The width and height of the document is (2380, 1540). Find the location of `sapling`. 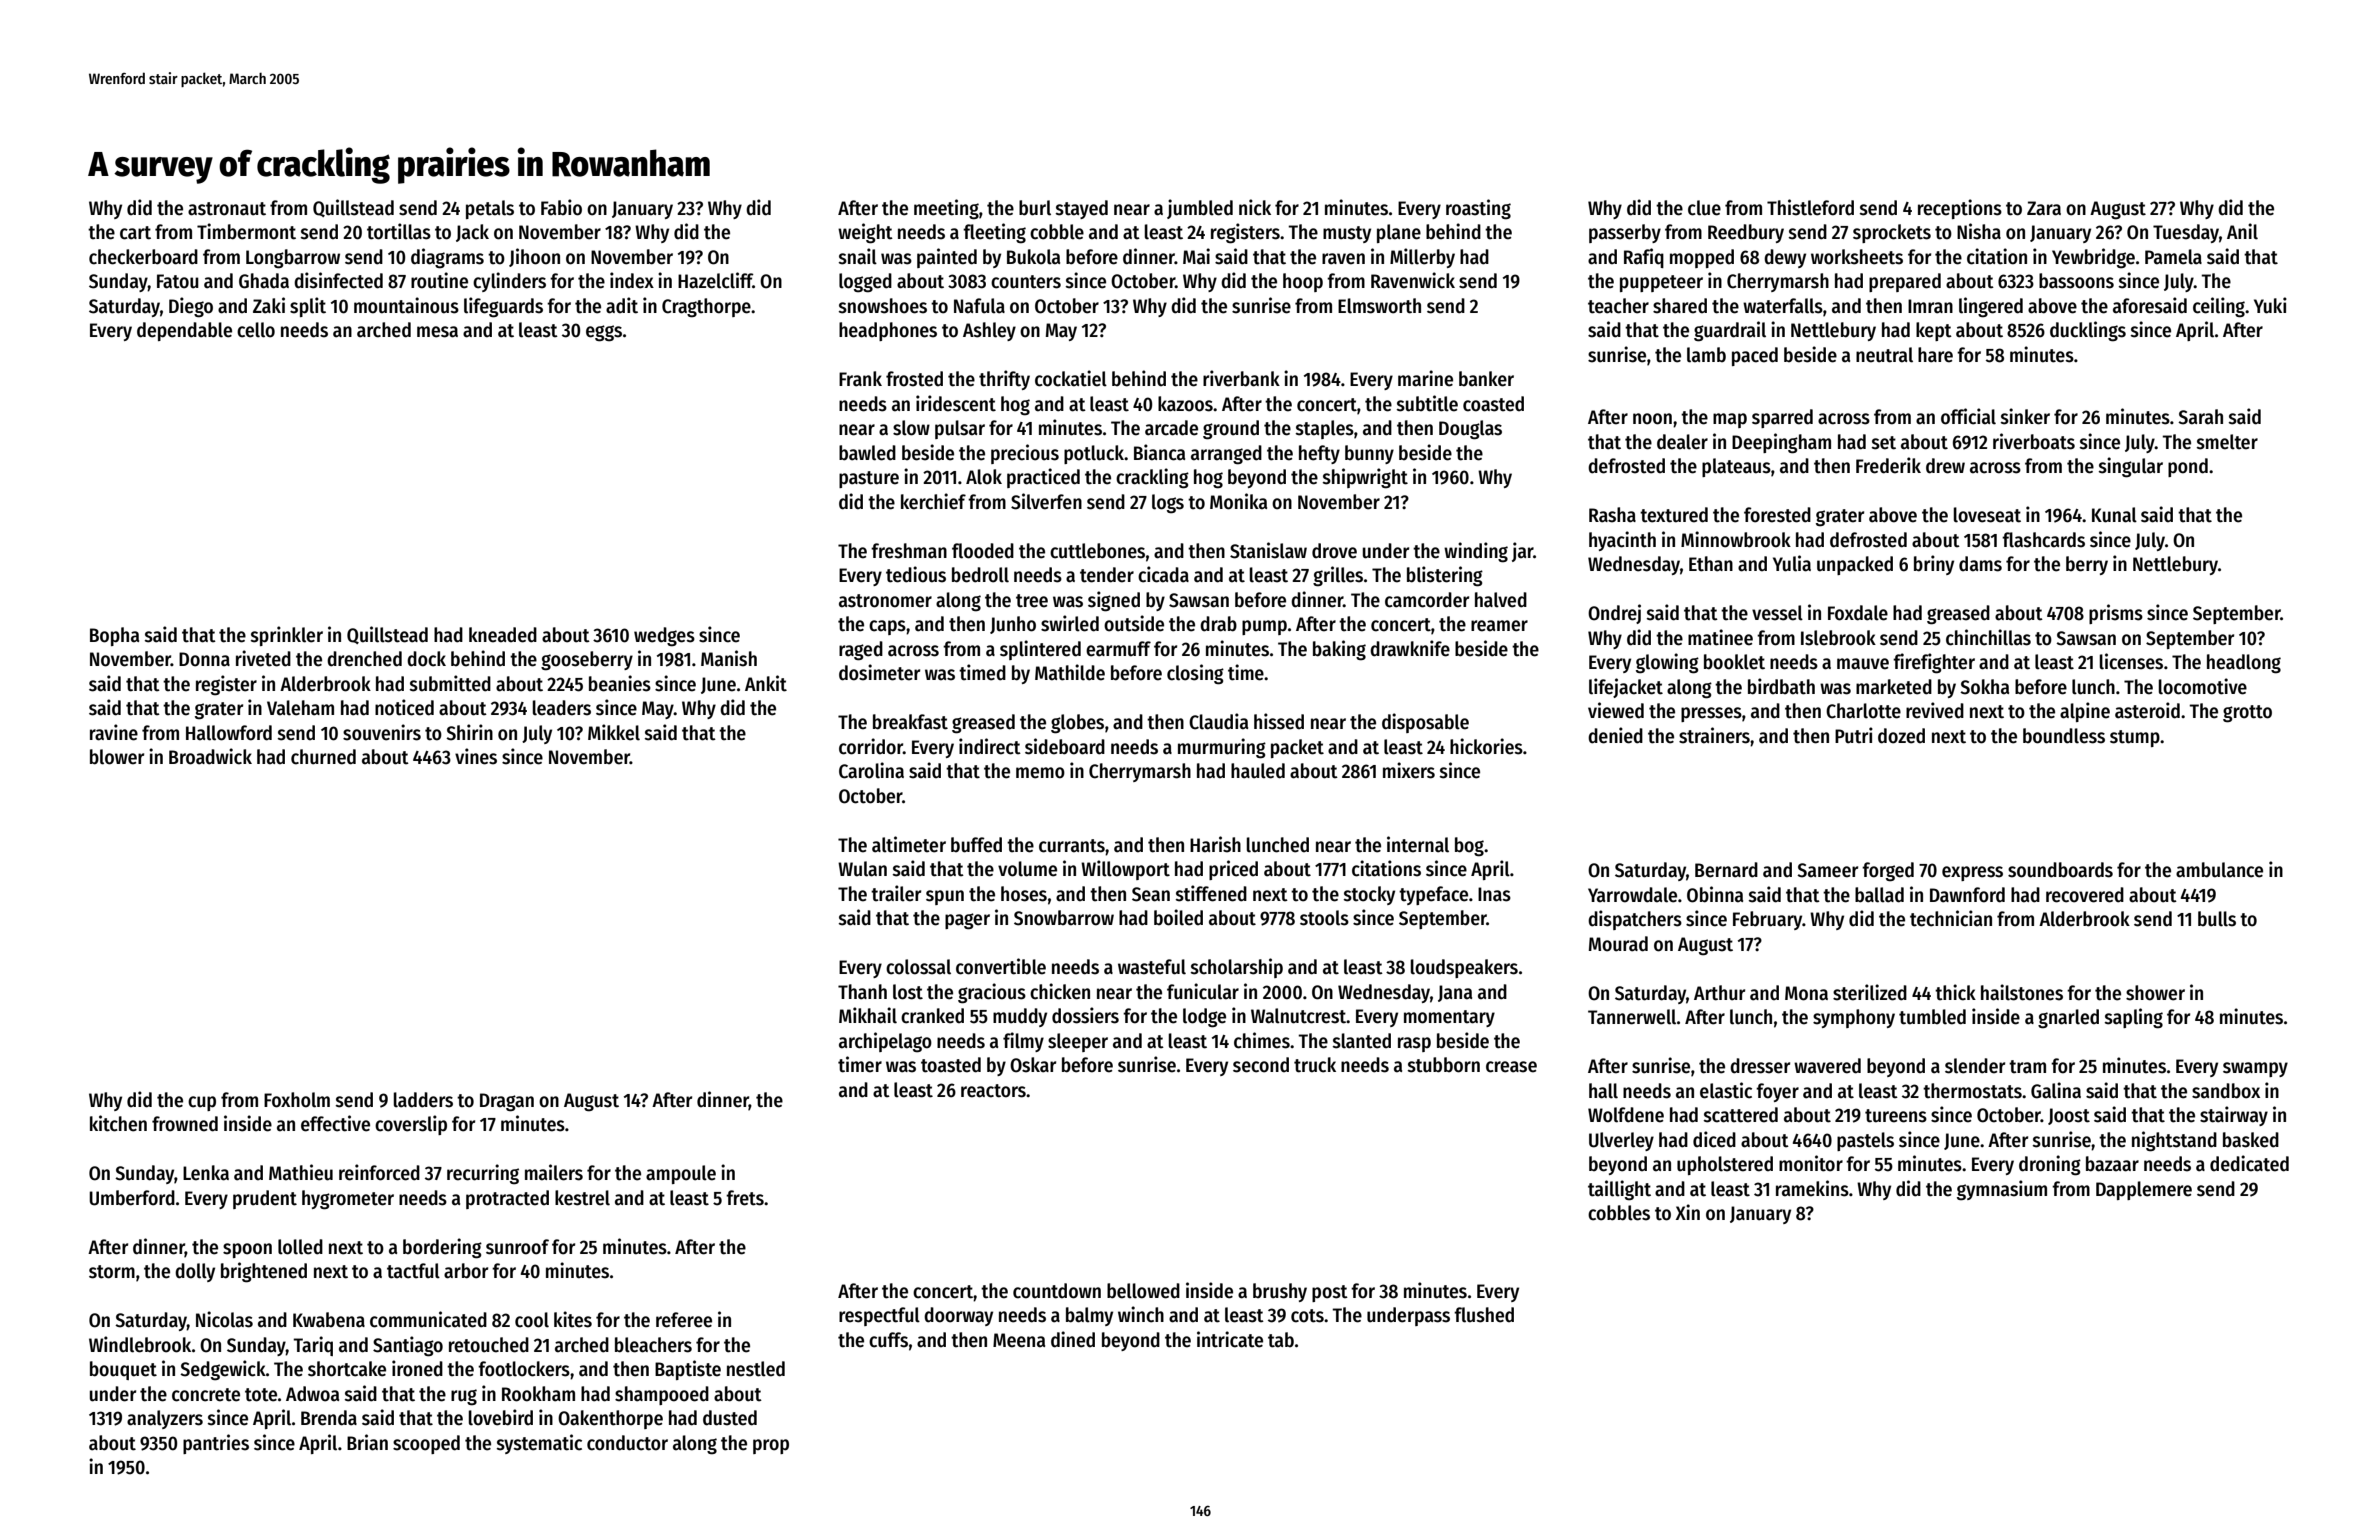

sapling is located at coordinates (2134, 1018).
